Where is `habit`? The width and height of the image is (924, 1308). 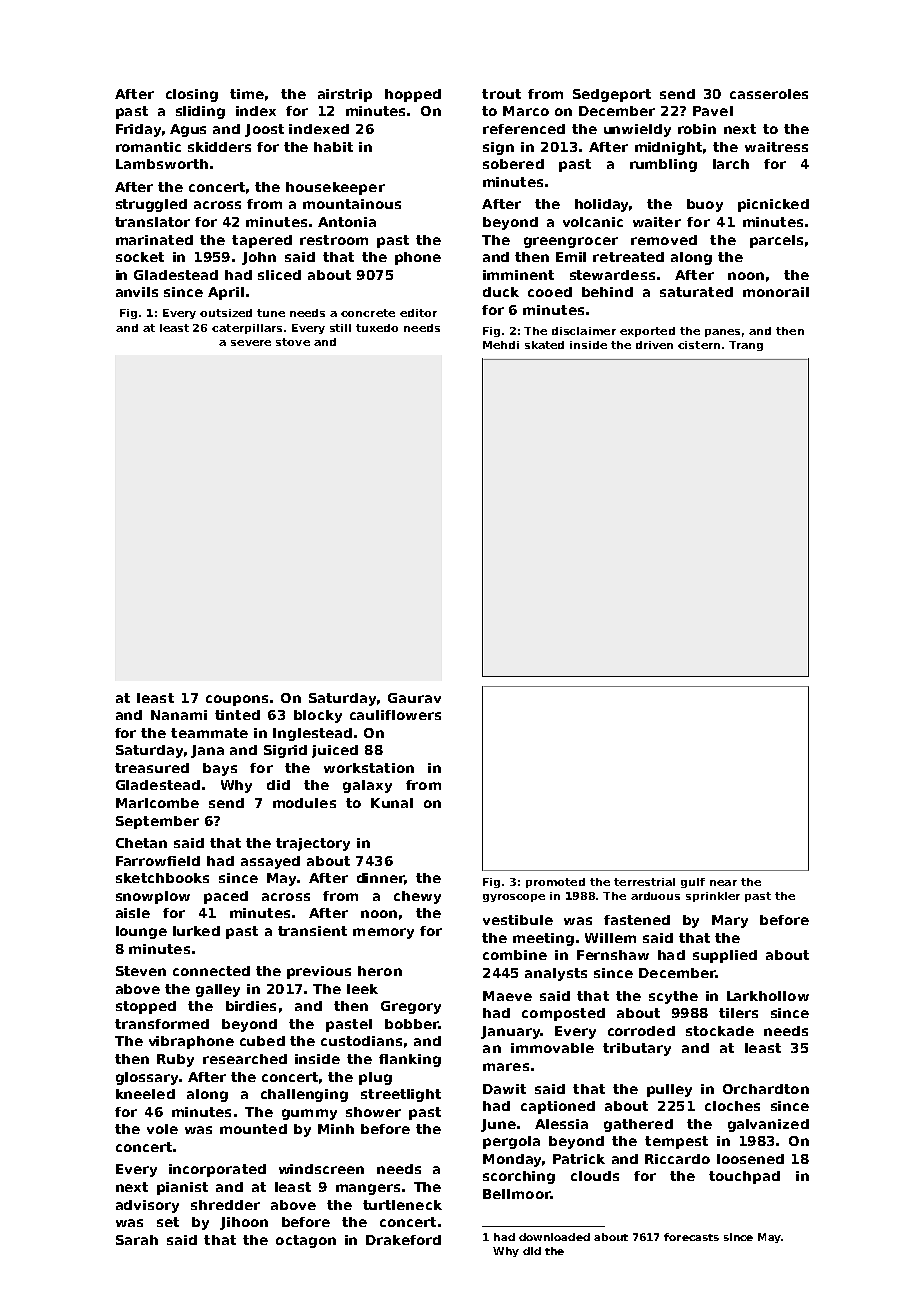
habit is located at coordinates (333, 147).
